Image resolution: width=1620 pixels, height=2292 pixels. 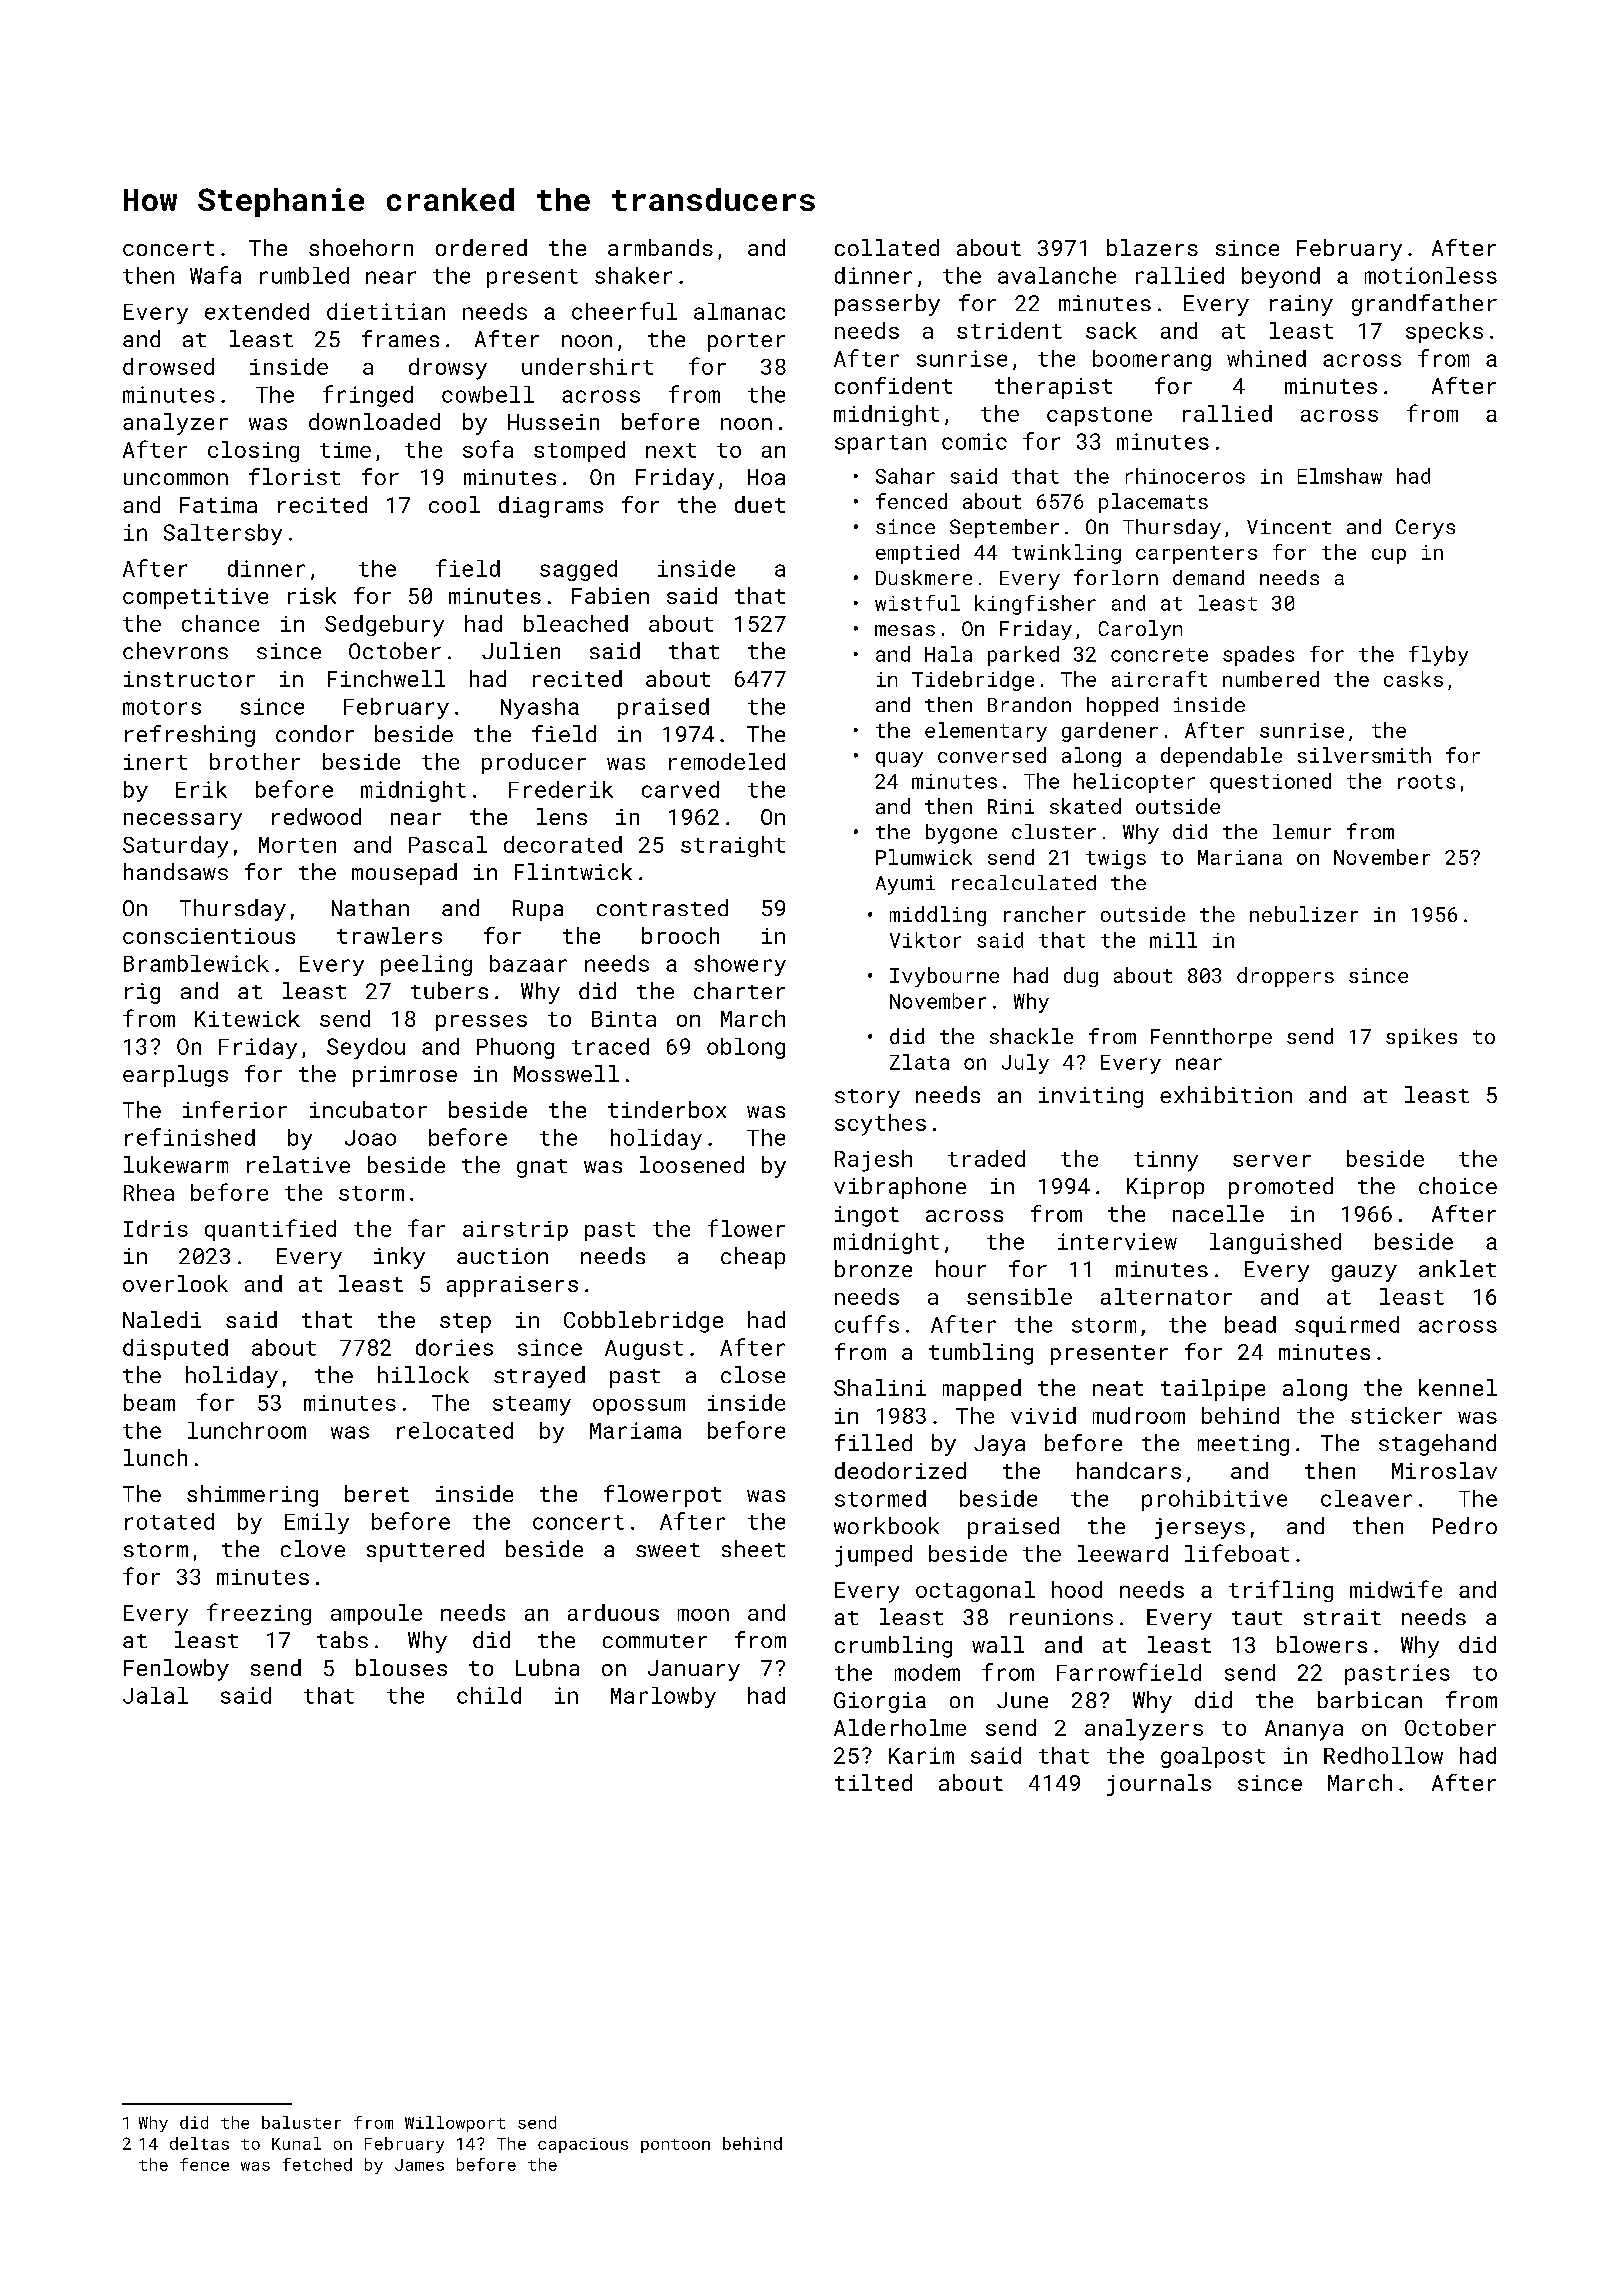 I want to click on story, so click(x=867, y=1098).
